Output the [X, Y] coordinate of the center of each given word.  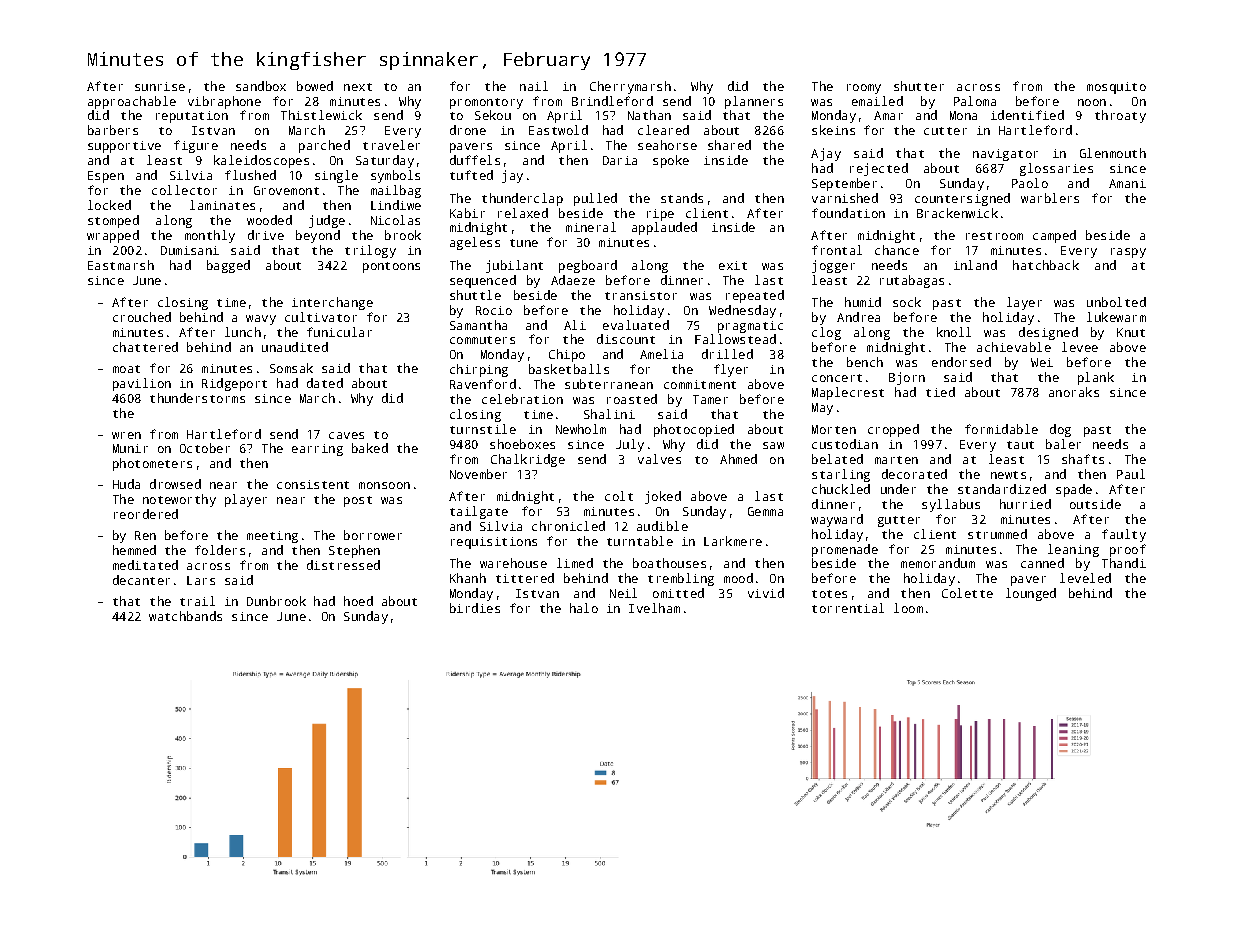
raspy [1128, 253]
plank [1096, 378]
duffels [475, 160]
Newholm [581, 429]
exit [733, 265]
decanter [141, 580]
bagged [228, 266]
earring [317, 450]
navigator [1005, 155]
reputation [192, 117]
